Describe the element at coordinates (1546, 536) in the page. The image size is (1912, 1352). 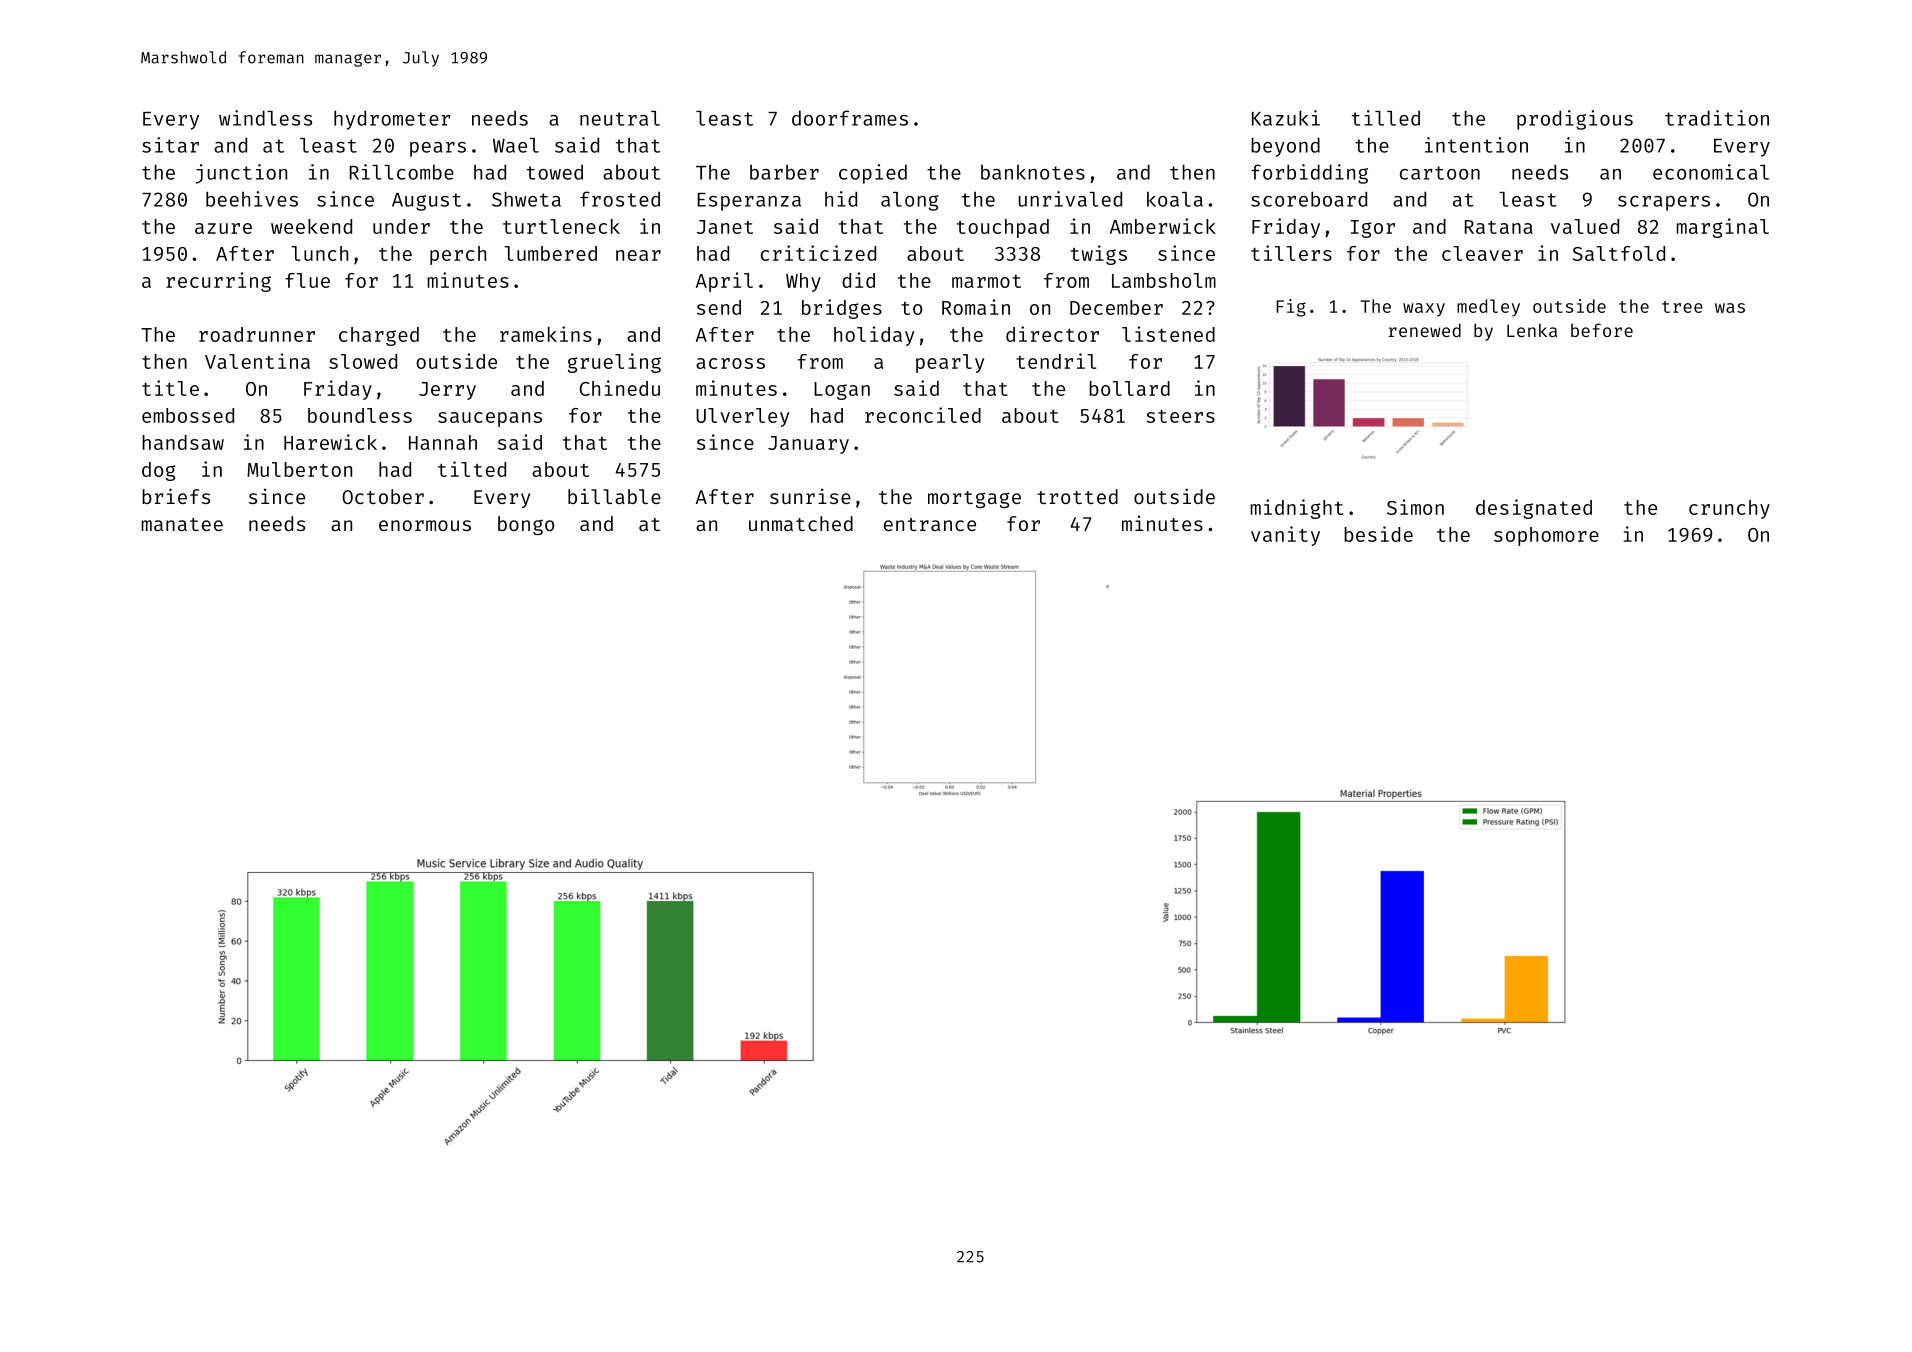
I see `sophomore` at that location.
